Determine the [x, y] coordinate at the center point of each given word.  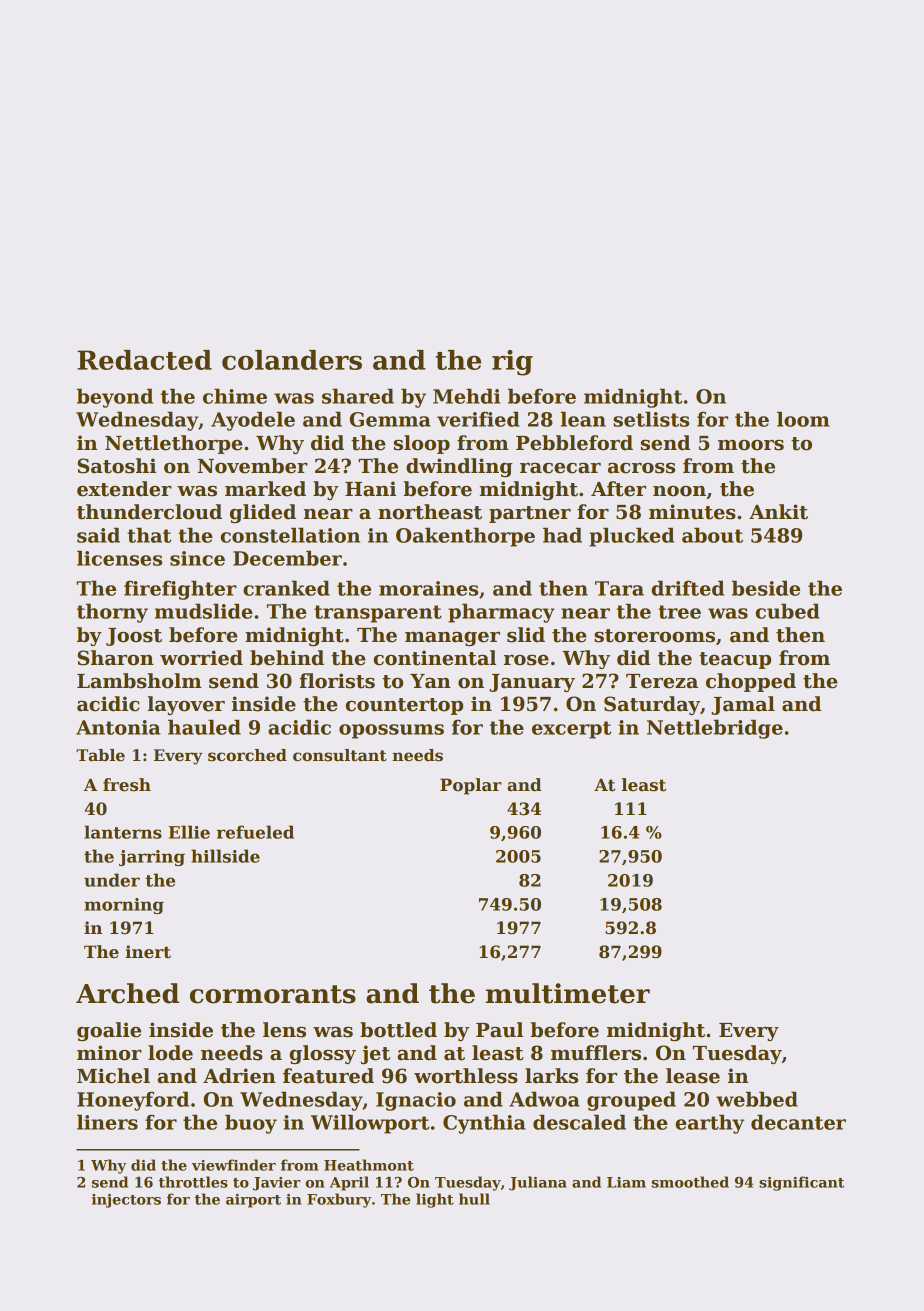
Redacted [144, 360]
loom [803, 419]
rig [512, 363]
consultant [340, 755]
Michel [113, 1076]
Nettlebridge [715, 729]
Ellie [189, 832]
